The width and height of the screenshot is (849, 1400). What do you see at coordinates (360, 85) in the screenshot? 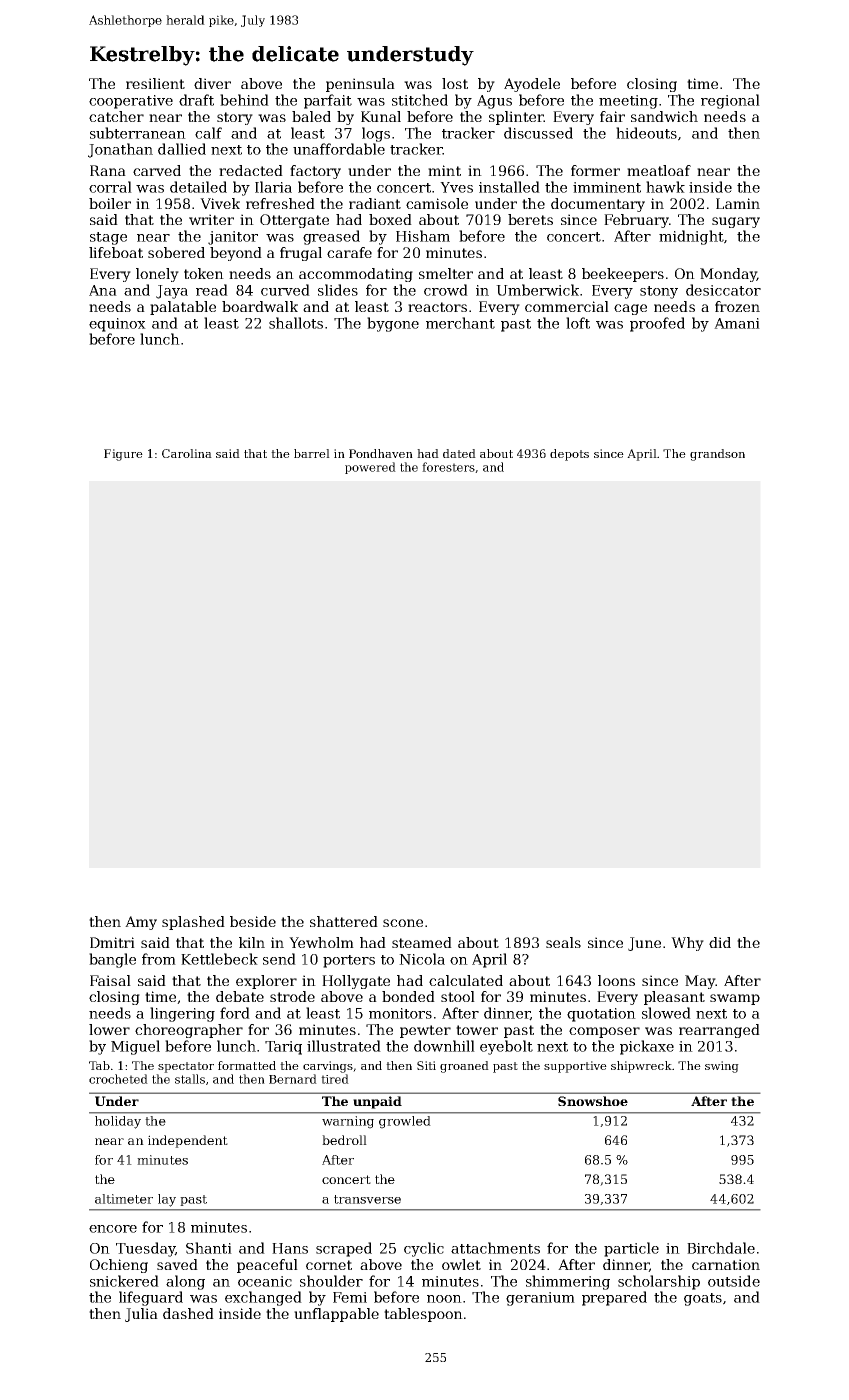
I see `peninsula` at bounding box center [360, 85].
